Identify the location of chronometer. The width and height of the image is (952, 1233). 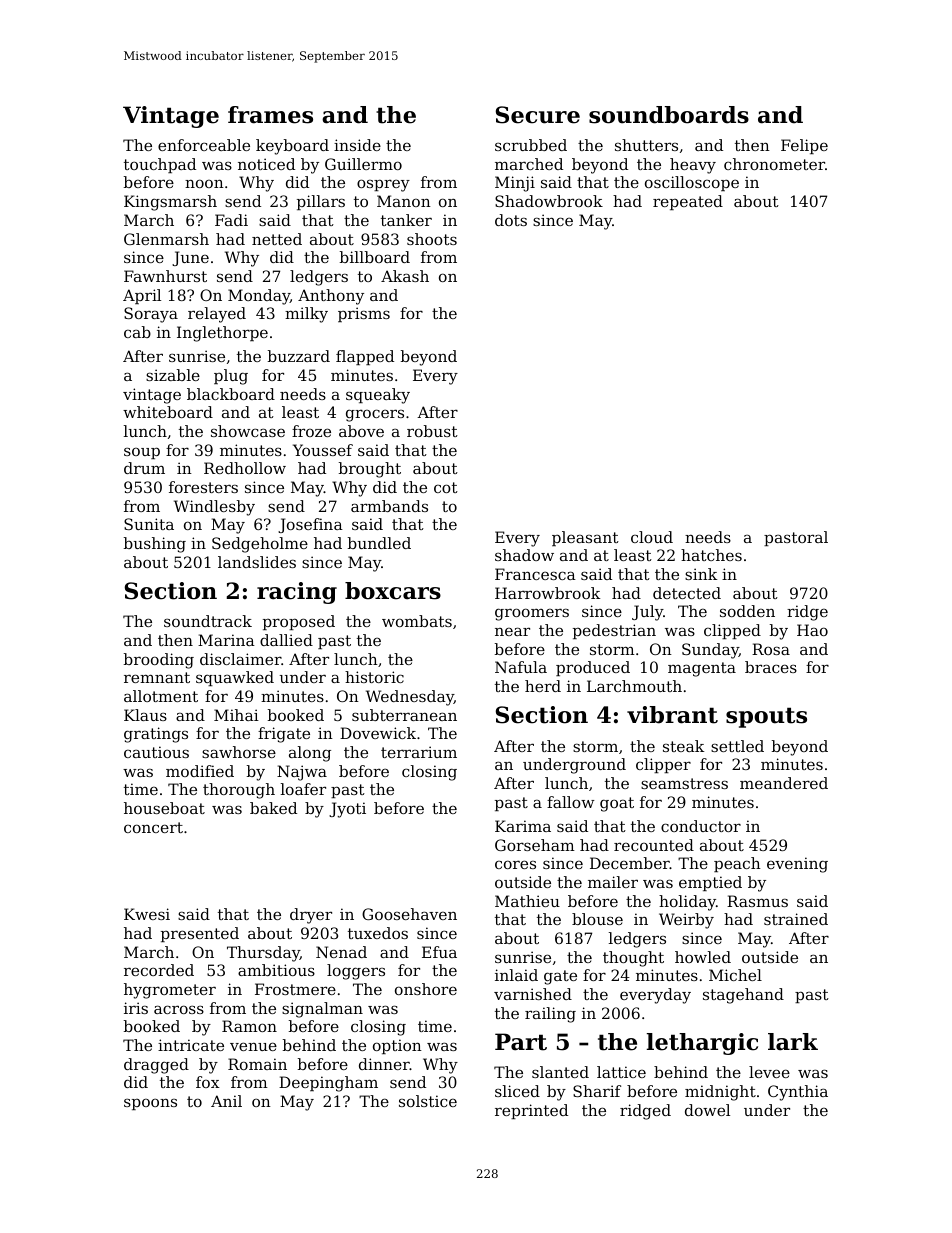
(774, 164).
